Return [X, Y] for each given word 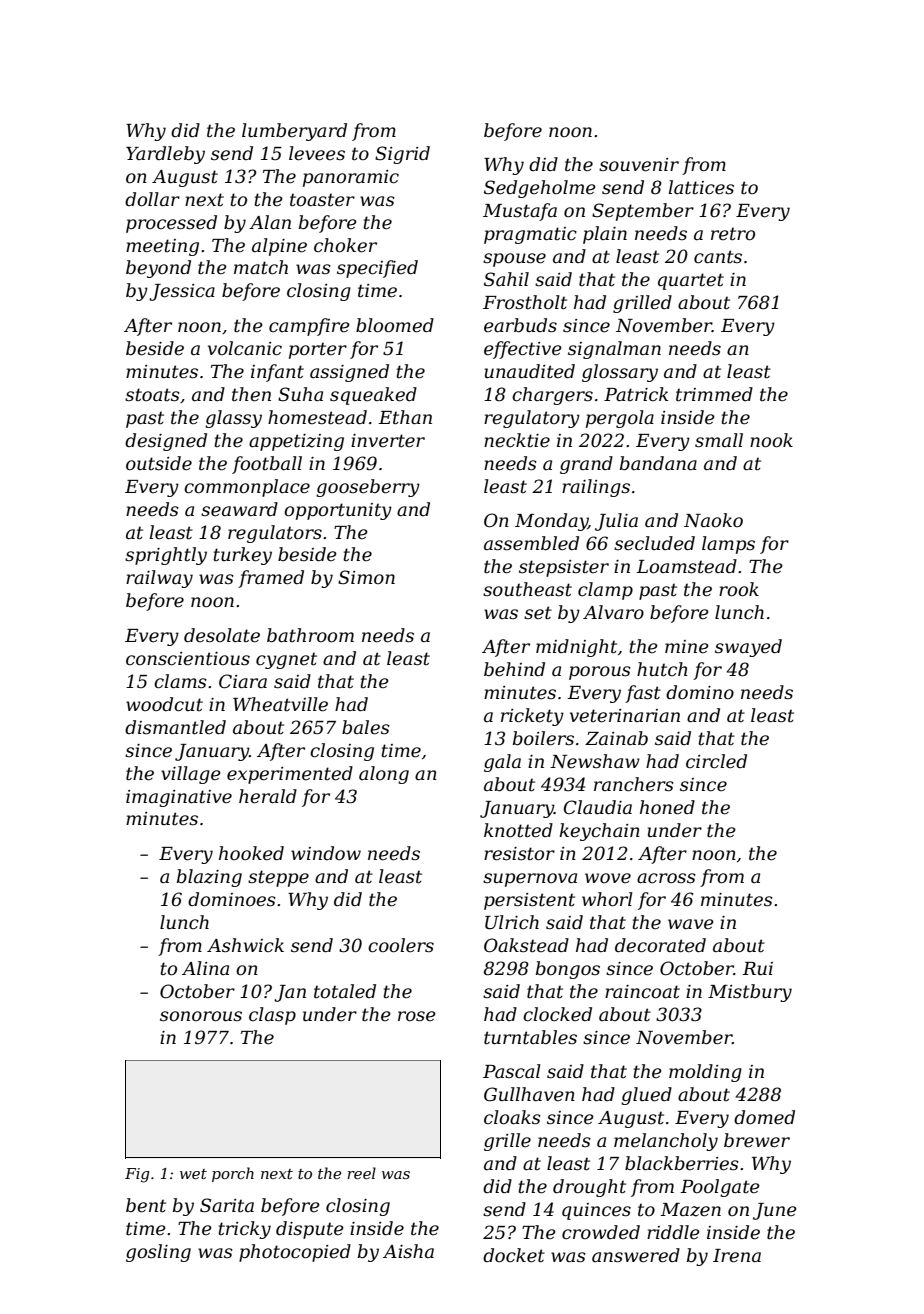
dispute [310, 1230]
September [643, 212]
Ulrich [512, 922]
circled [716, 761]
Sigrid [402, 155]
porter [318, 350]
